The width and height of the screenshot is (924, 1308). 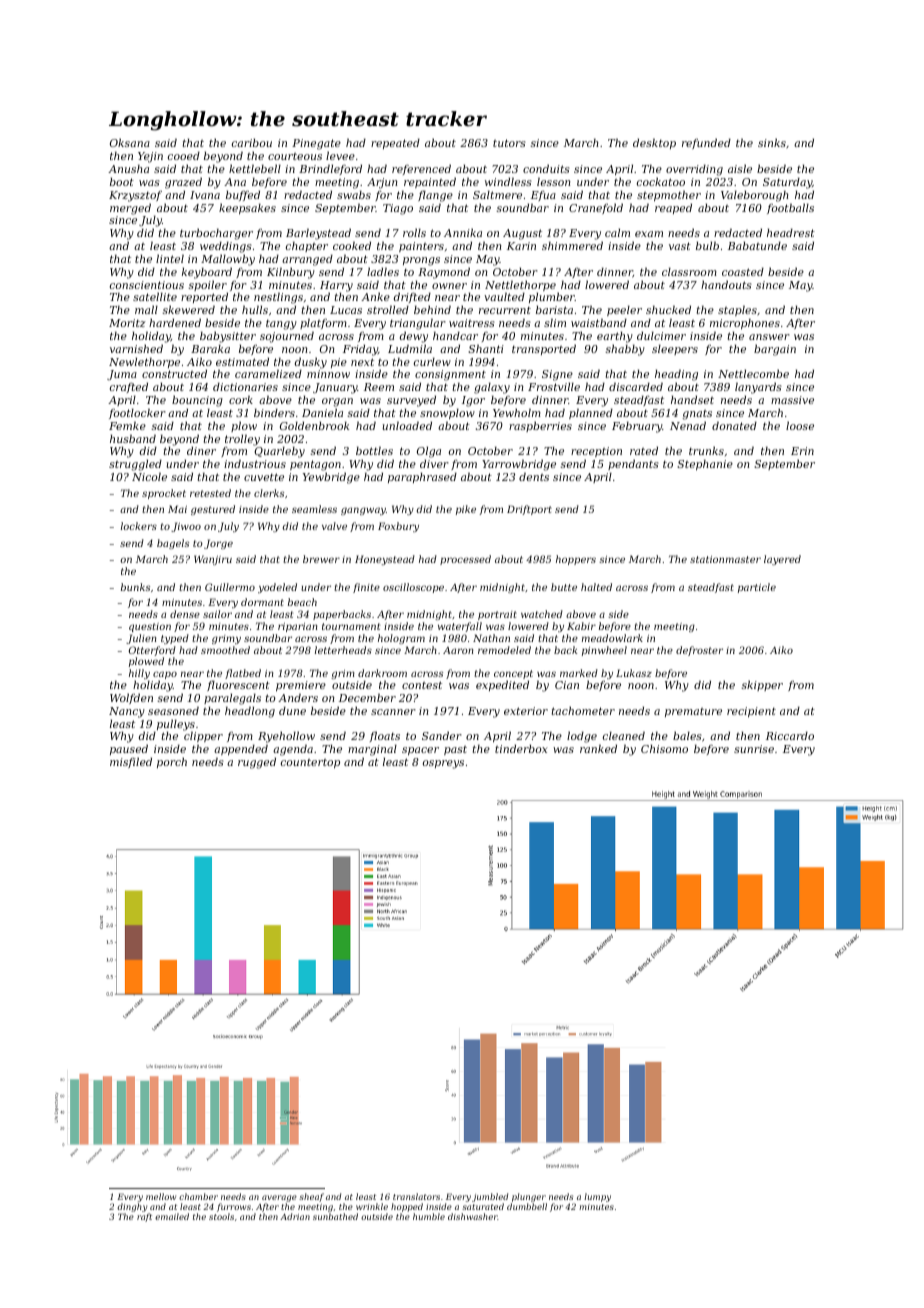 What do you see at coordinates (131, 762) in the screenshot?
I see `misfiled` at bounding box center [131, 762].
